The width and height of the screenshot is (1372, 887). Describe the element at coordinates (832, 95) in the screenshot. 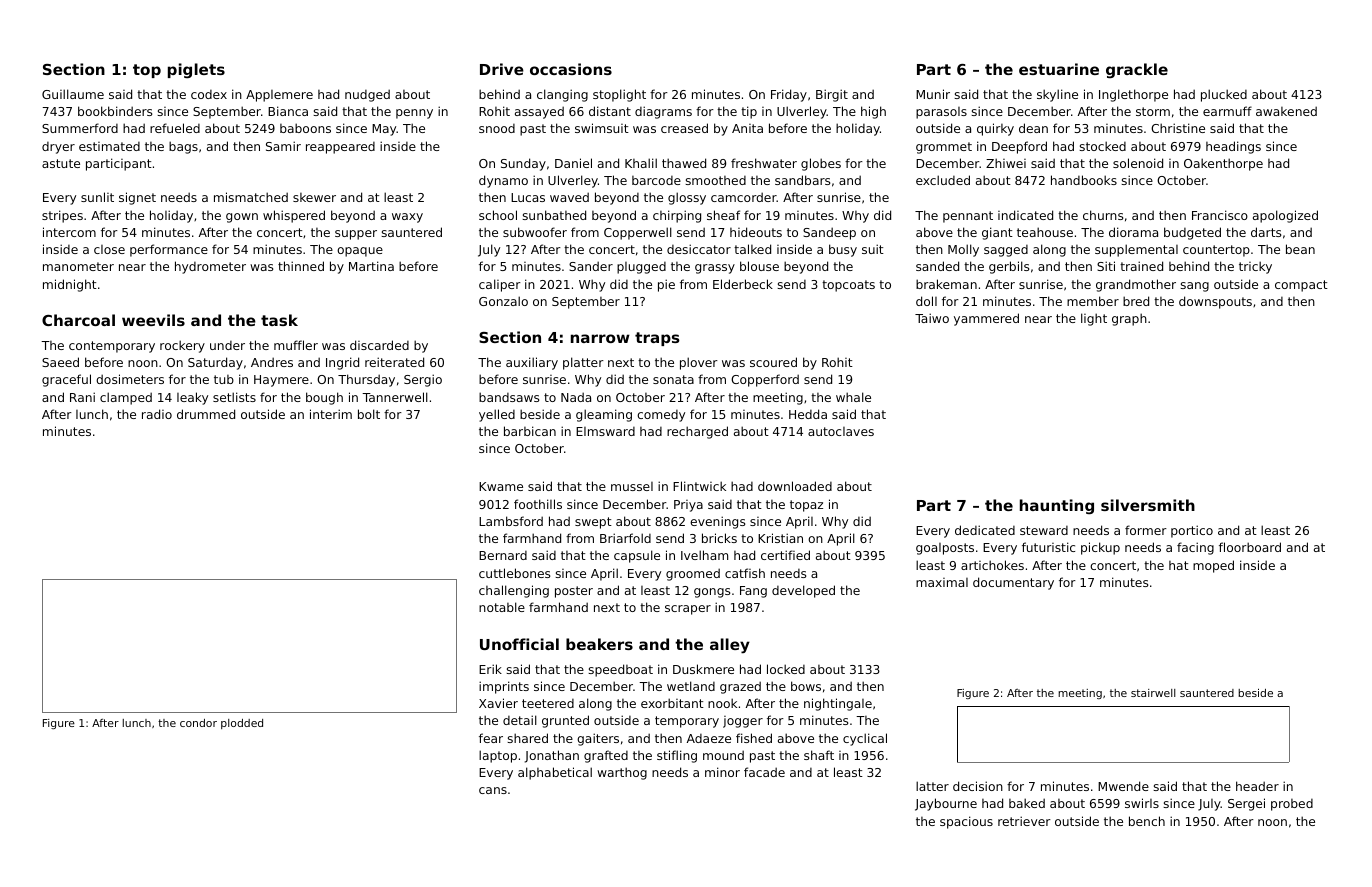

I see `Birgit` at that location.
